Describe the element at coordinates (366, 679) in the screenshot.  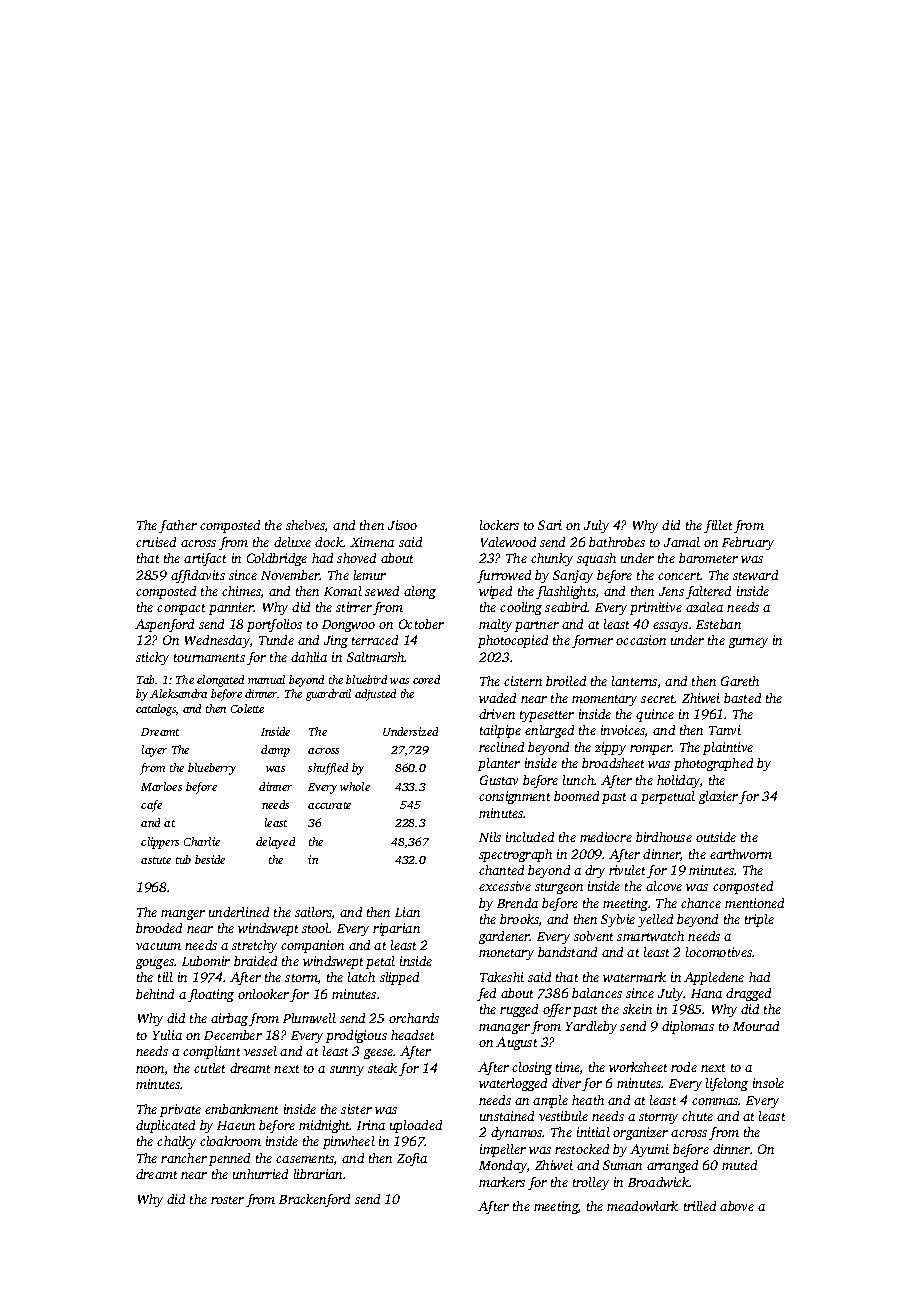
I see `bluebird` at that location.
